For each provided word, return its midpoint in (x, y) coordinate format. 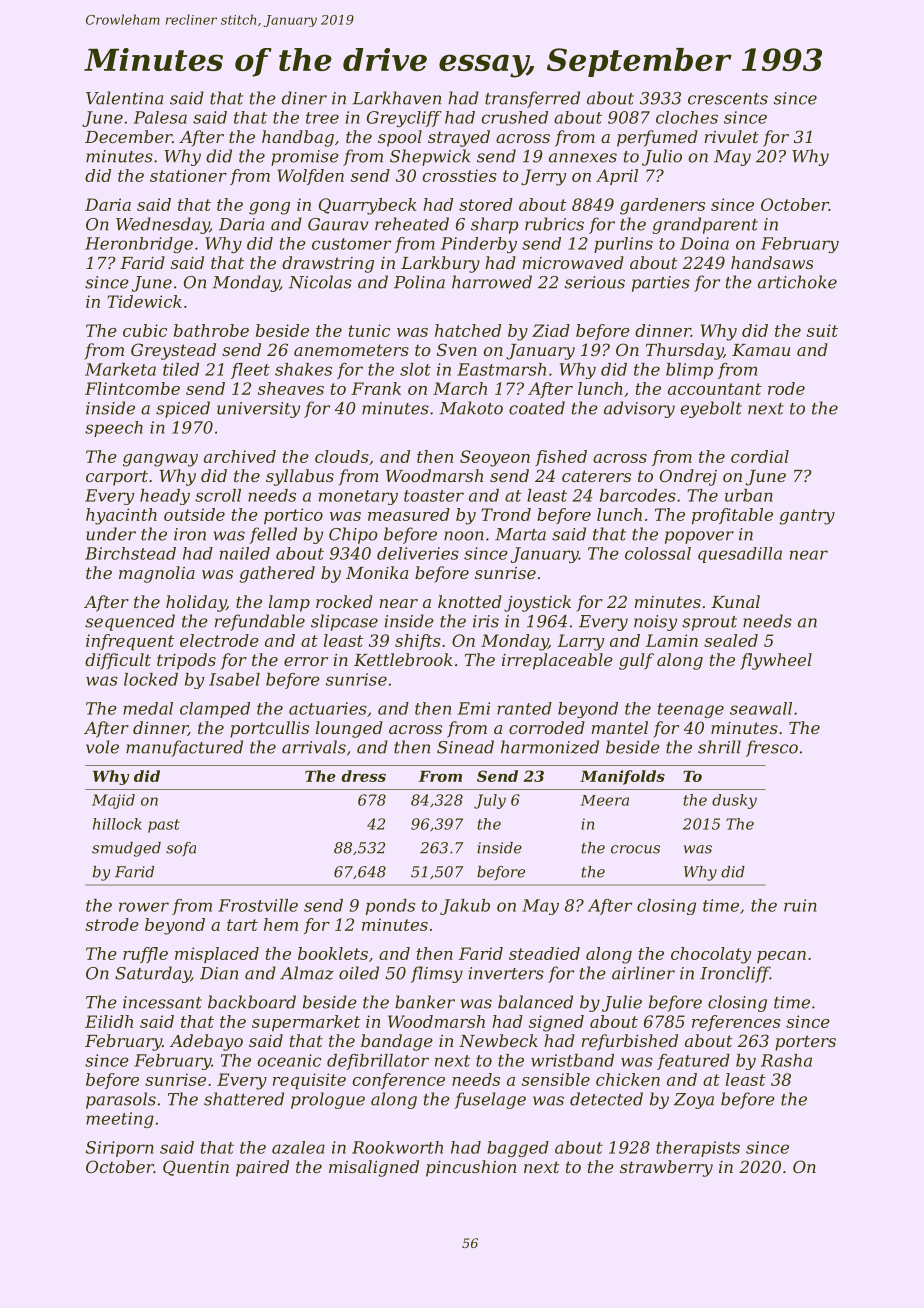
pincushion (471, 1168)
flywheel (776, 661)
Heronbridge (139, 245)
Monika (377, 572)
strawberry (666, 1168)
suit (822, 330)
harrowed (492, 282)
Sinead (465, 747)
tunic (369, 330)
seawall (761, 708)
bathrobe (211, 330)
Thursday (684, 351)
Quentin (196, 1168)
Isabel (234, 679)
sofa (181, 849)
